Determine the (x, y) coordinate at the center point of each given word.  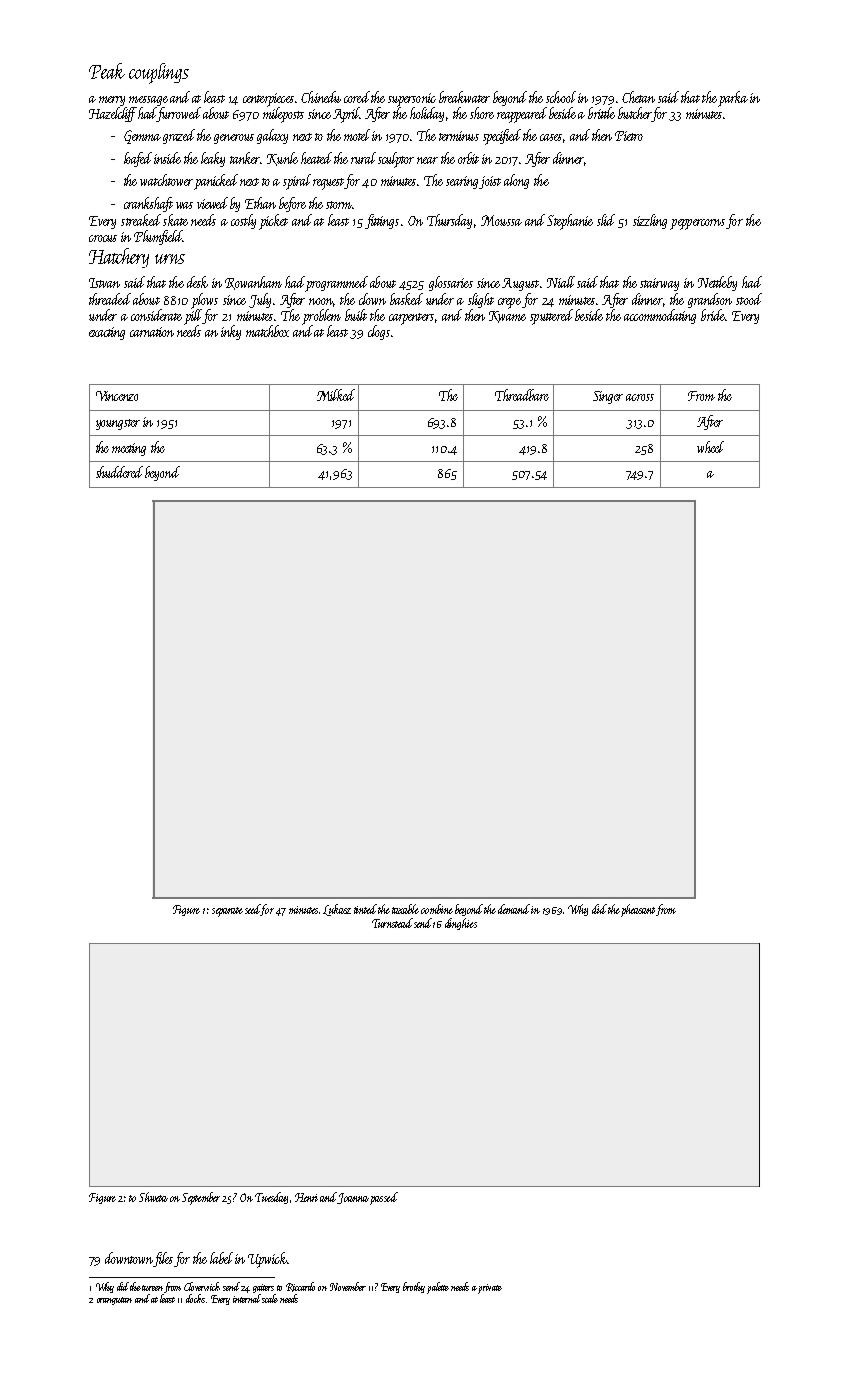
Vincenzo (117, 396)
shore (482, 113)
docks (195, 1298)
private (490, 1289)
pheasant (638, 910)
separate (227, 912)
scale (270, 1298)
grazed (179, 136)
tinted (365, 909)
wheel (710, 447)
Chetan (638, 97)
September (201, 1198)
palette (438, 1288)
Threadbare (522, 395)
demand (515, 909)
